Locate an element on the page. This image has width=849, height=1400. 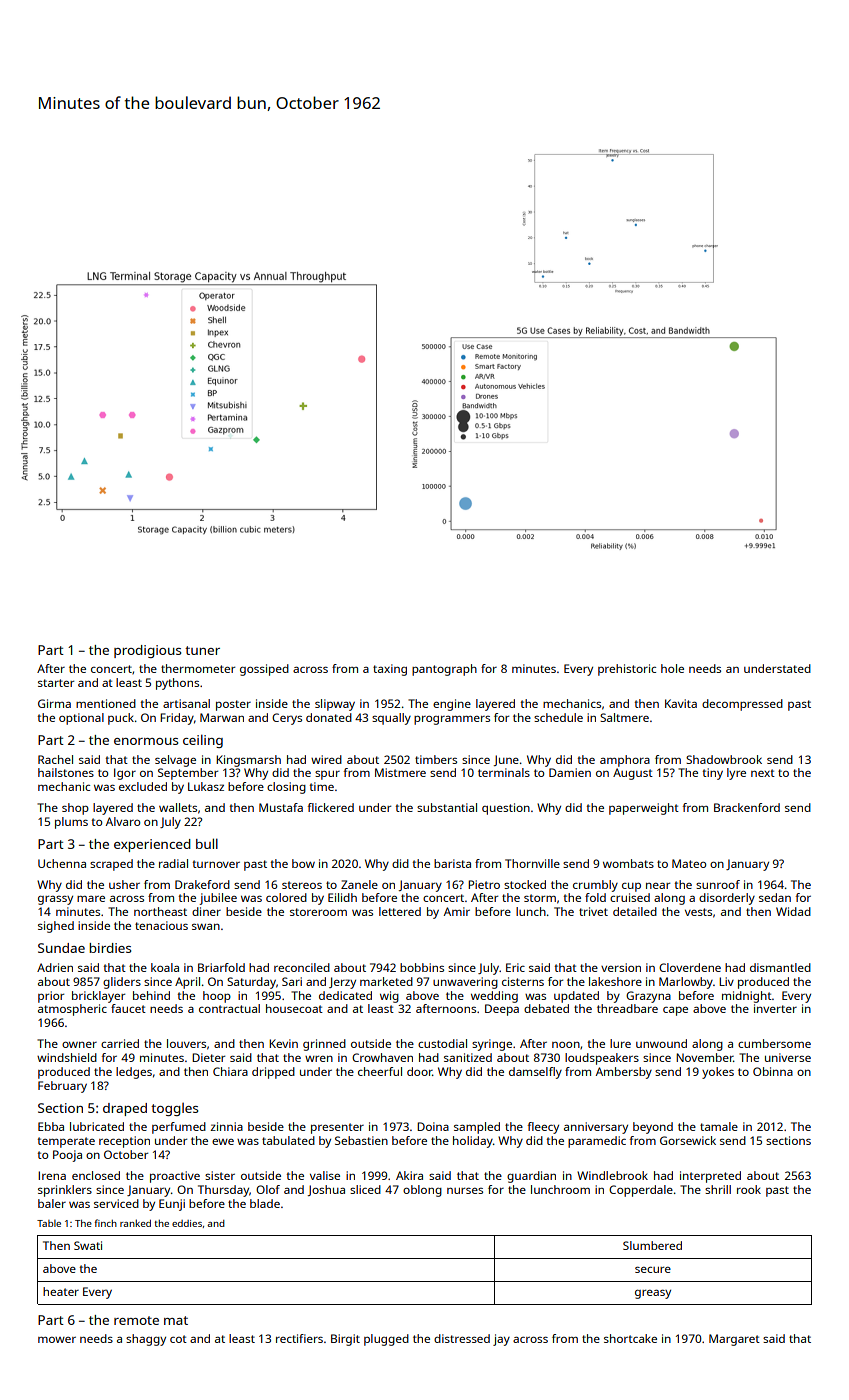
Brackenford is located at coordinates (747, 807).
